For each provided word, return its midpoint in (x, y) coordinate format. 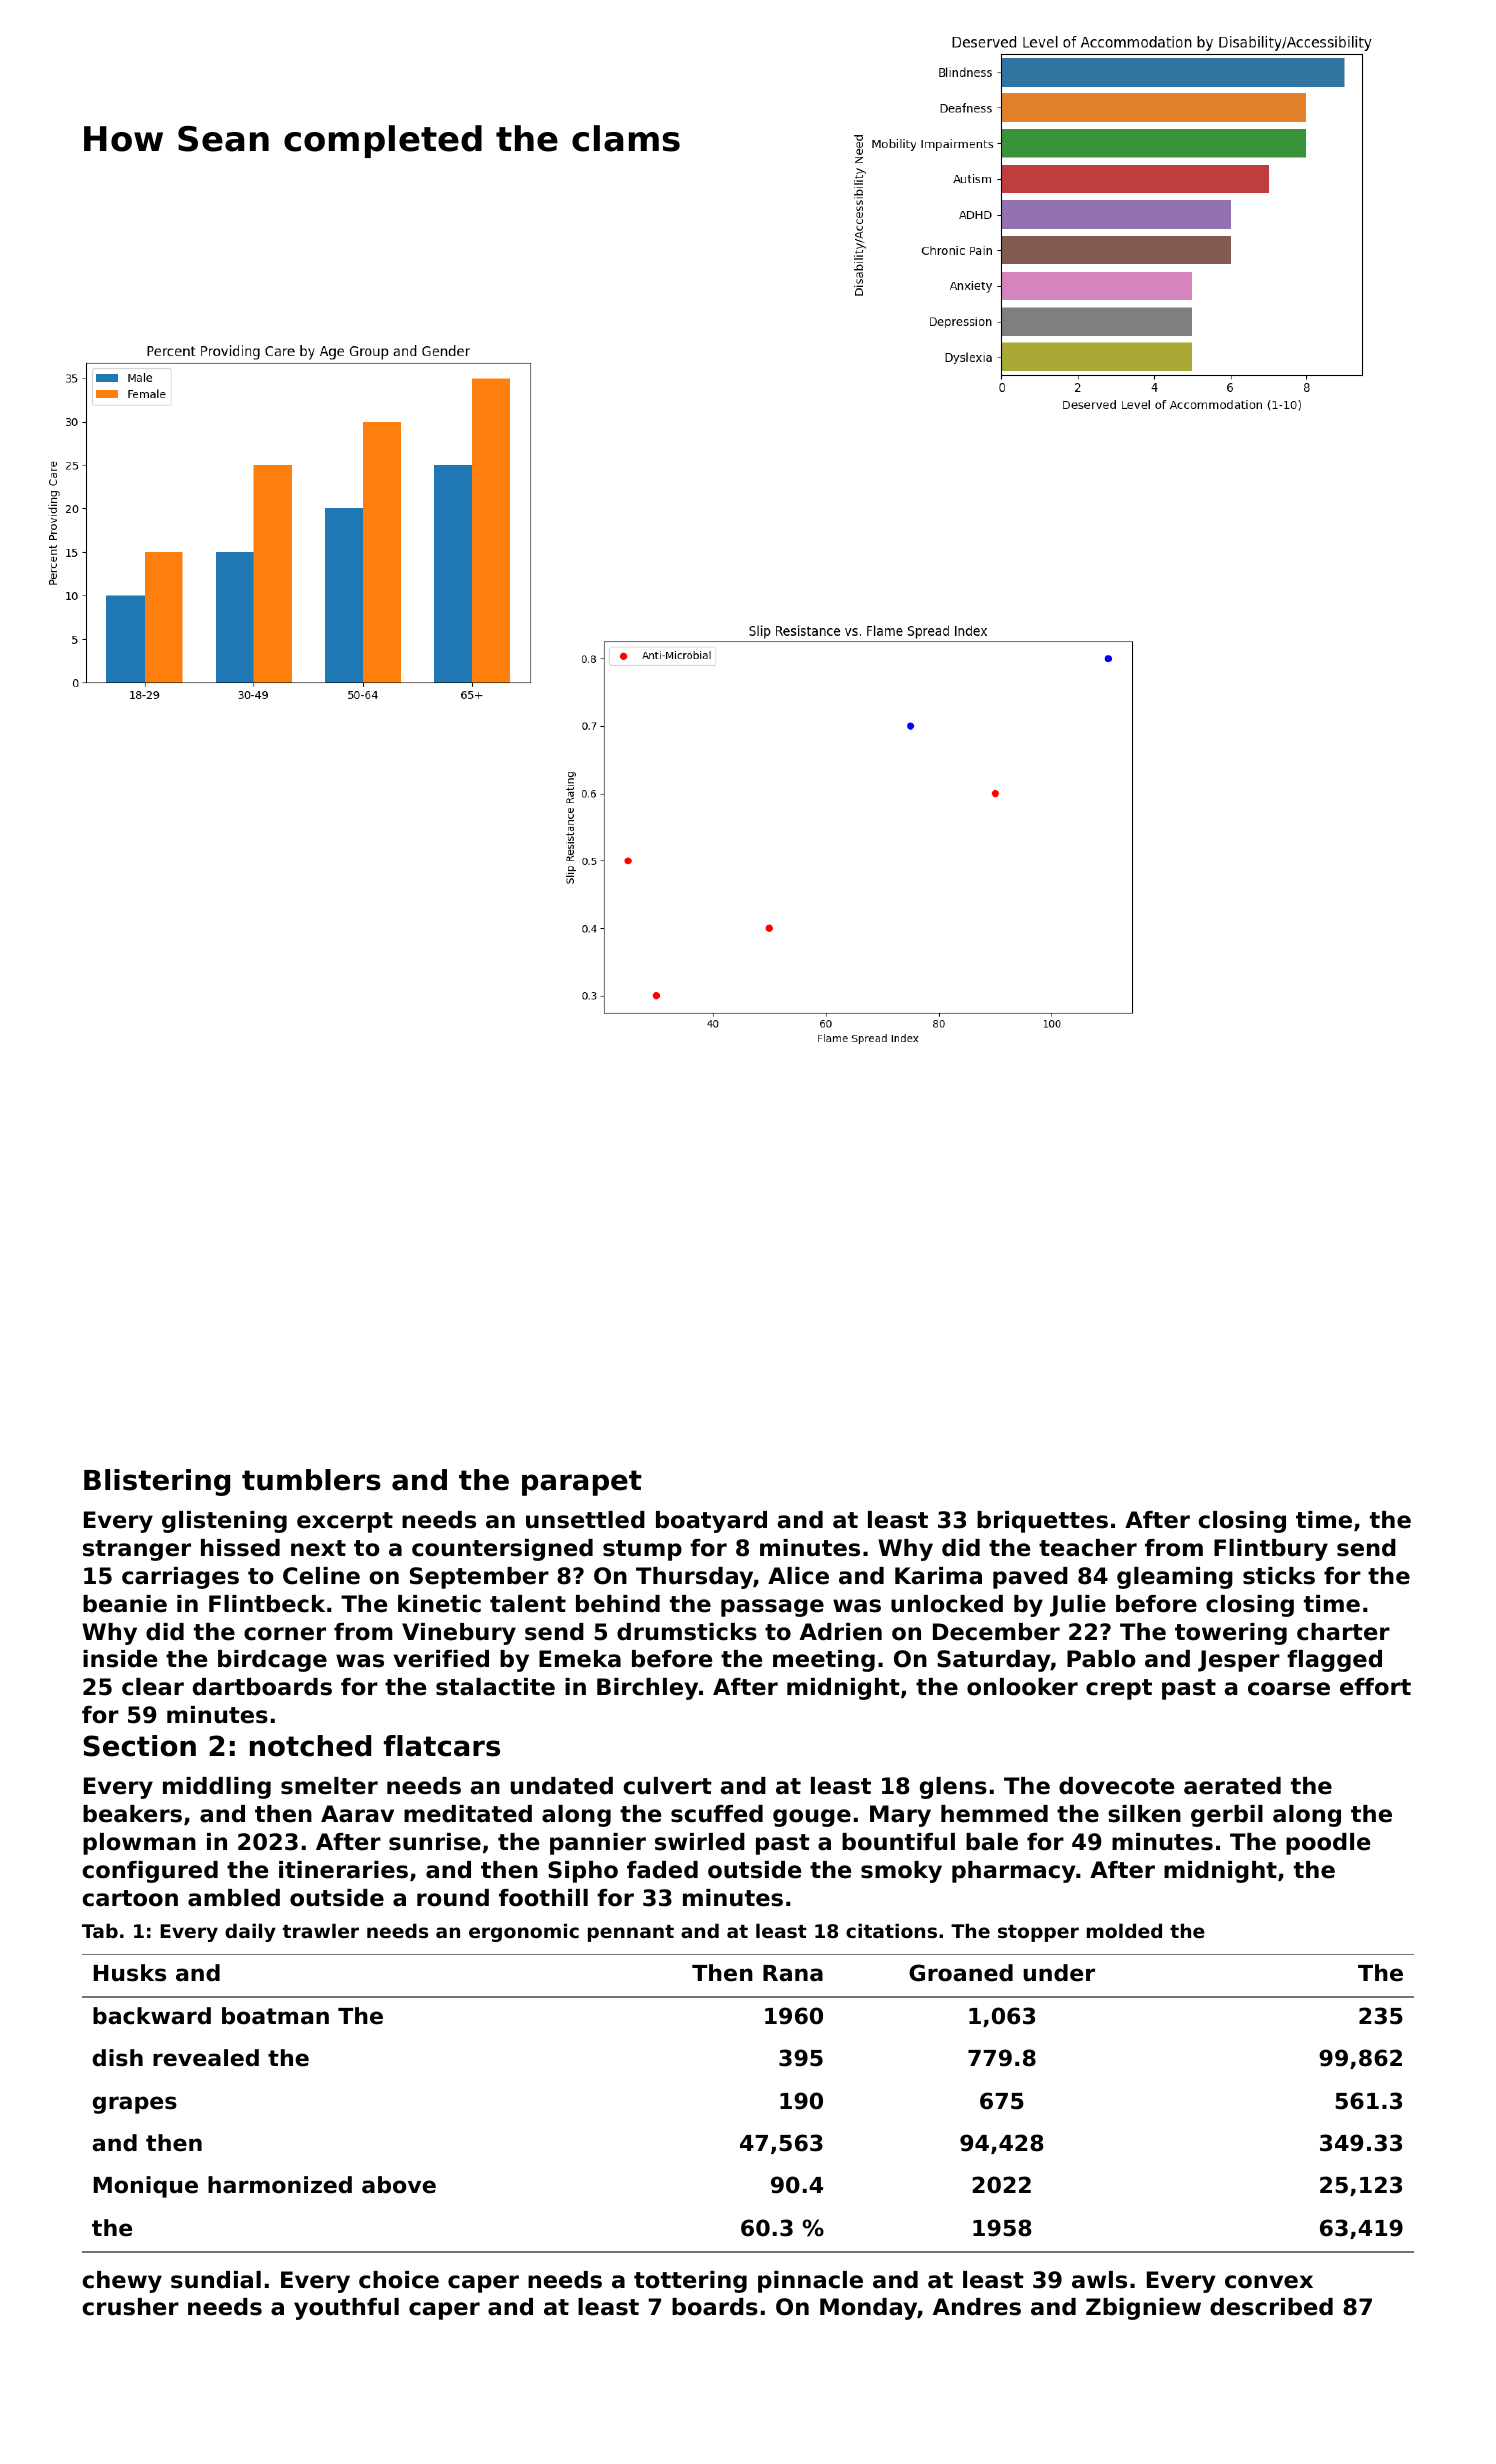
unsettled (585, 1520)
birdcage (272, 1661)
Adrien (841, 1632)
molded (1124, 1930)
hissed (240, 1548)
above (399, 2185)
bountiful (898, 1842)
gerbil (1227, 1816)
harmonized (280, 2185)
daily (250, 1932)
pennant (631, 1933)
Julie (1078, 1606)
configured (150, 1872)
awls (1099, 2280)
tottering (690, 2282)
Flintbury (1271, 1550)
